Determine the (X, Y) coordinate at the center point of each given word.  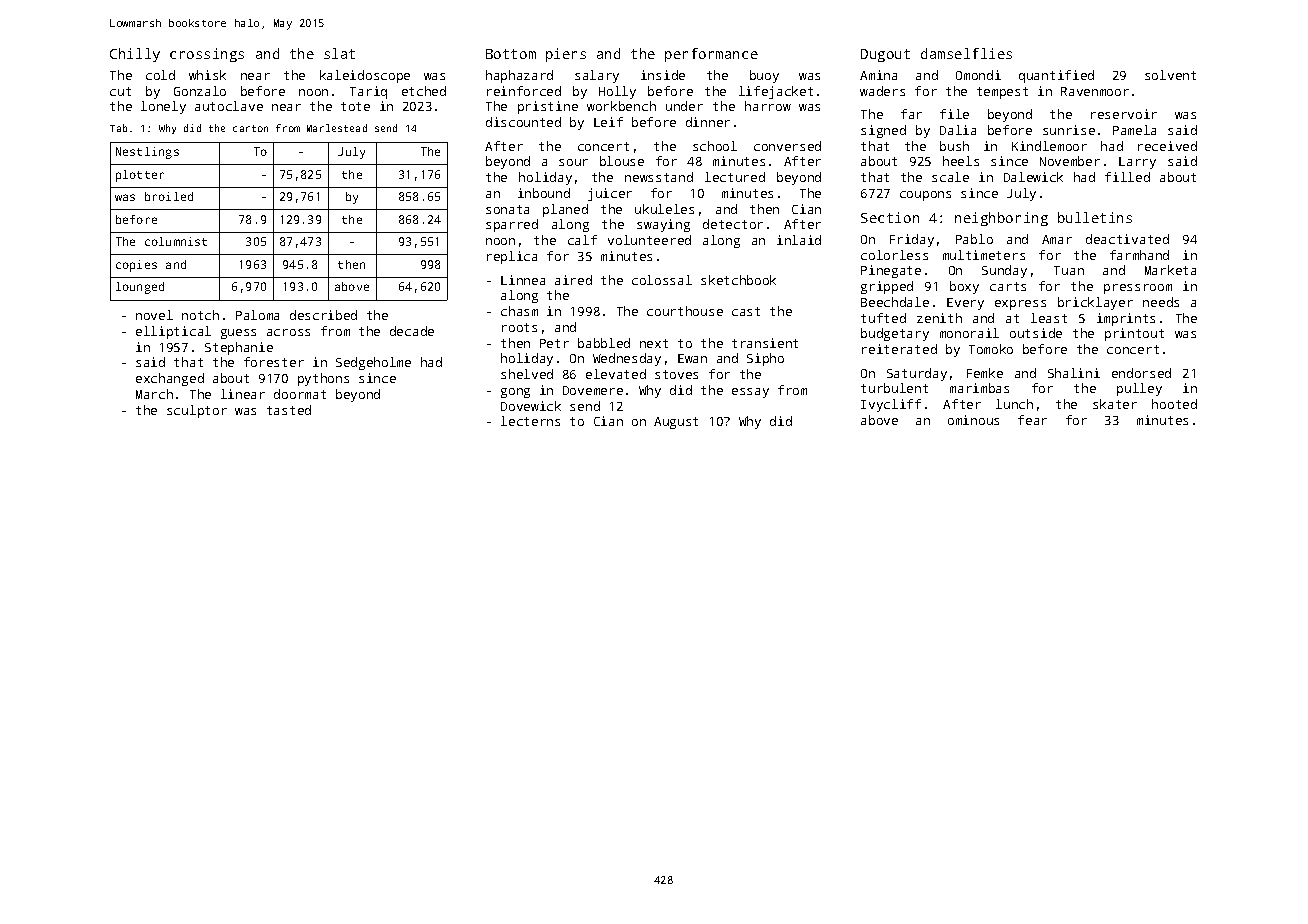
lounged (140, 288)
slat (339, 53)
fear (1032, 420)
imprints (1126, 319)
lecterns (530, 421)
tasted (289, 410)
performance (711, 55)
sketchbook (738, 280)
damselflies (966, 53)
